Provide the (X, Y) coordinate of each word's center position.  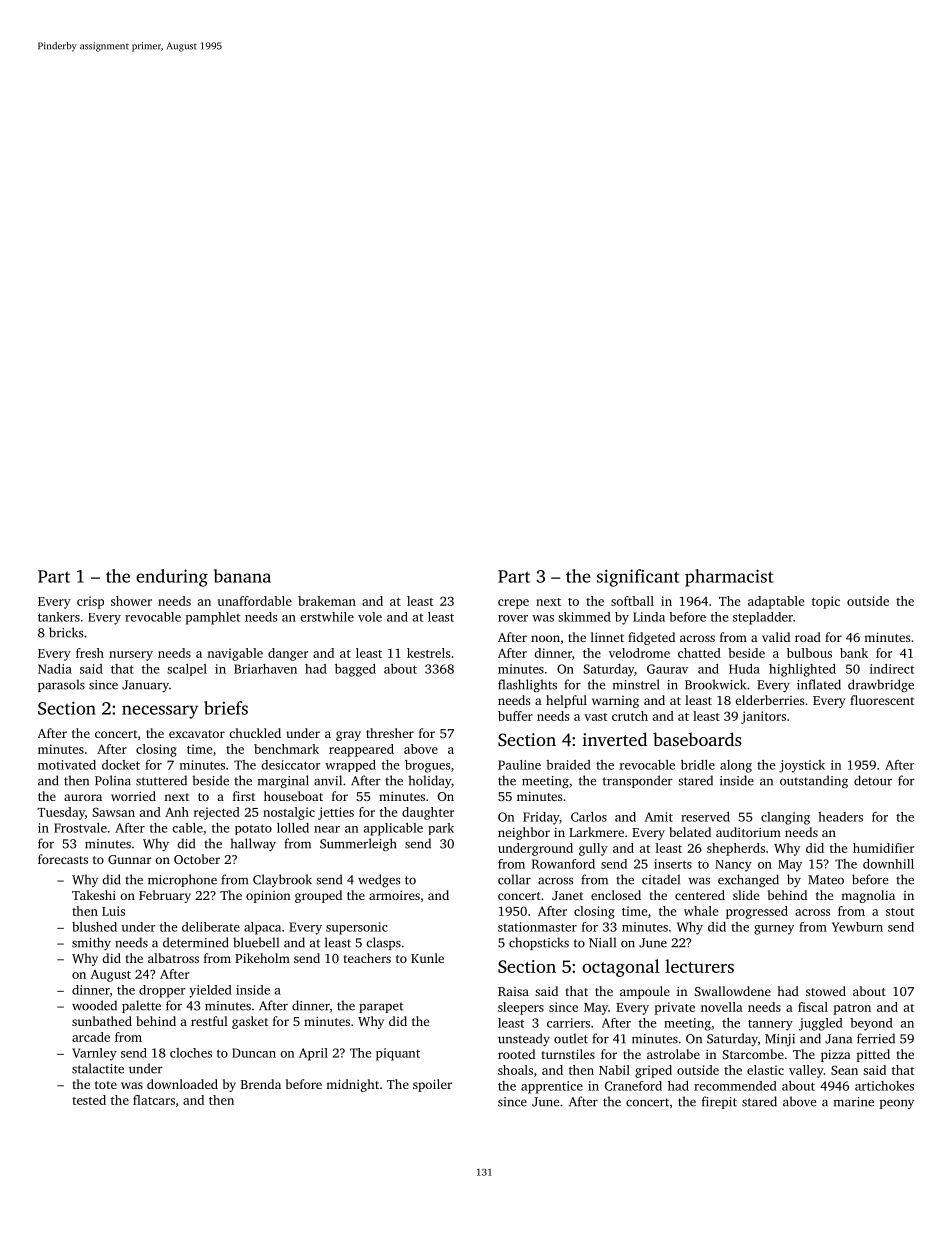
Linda (649, 617)
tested (89, 1100)
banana (242, 576)
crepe (513, 604)
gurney (774, 930)
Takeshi (94, 895)
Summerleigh (358, 845)
